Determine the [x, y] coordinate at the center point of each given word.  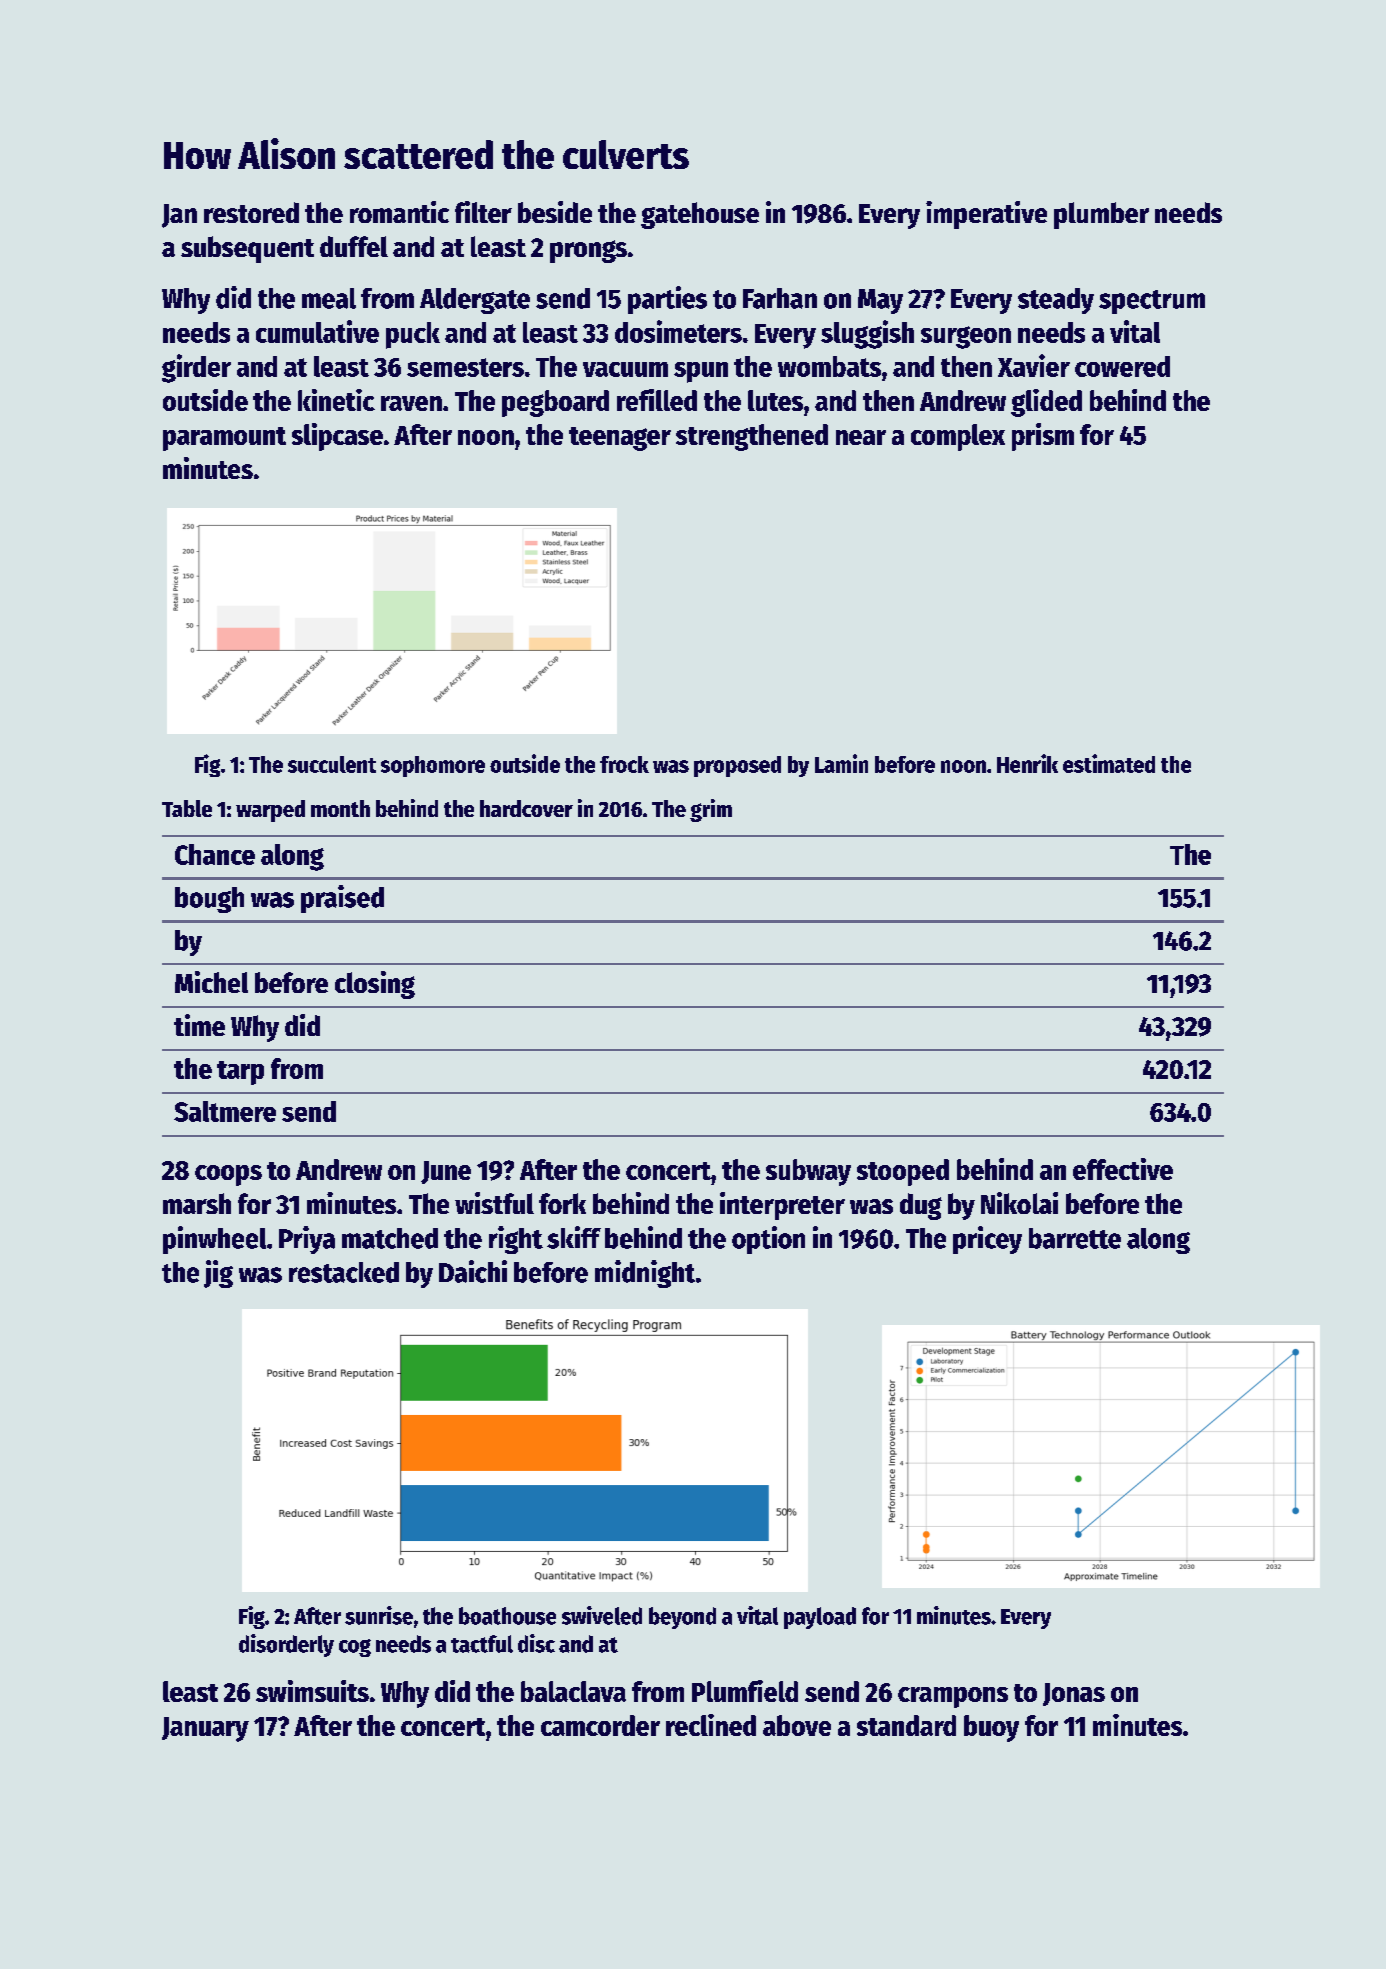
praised [342, 899]
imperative [986, 215]
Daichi [473, 1271]
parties [667, 300]
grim [711, 810]
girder [196, 368]
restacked [344, 1272]
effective [1123, 1169]
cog [355, 1648]
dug [921, 1206]
